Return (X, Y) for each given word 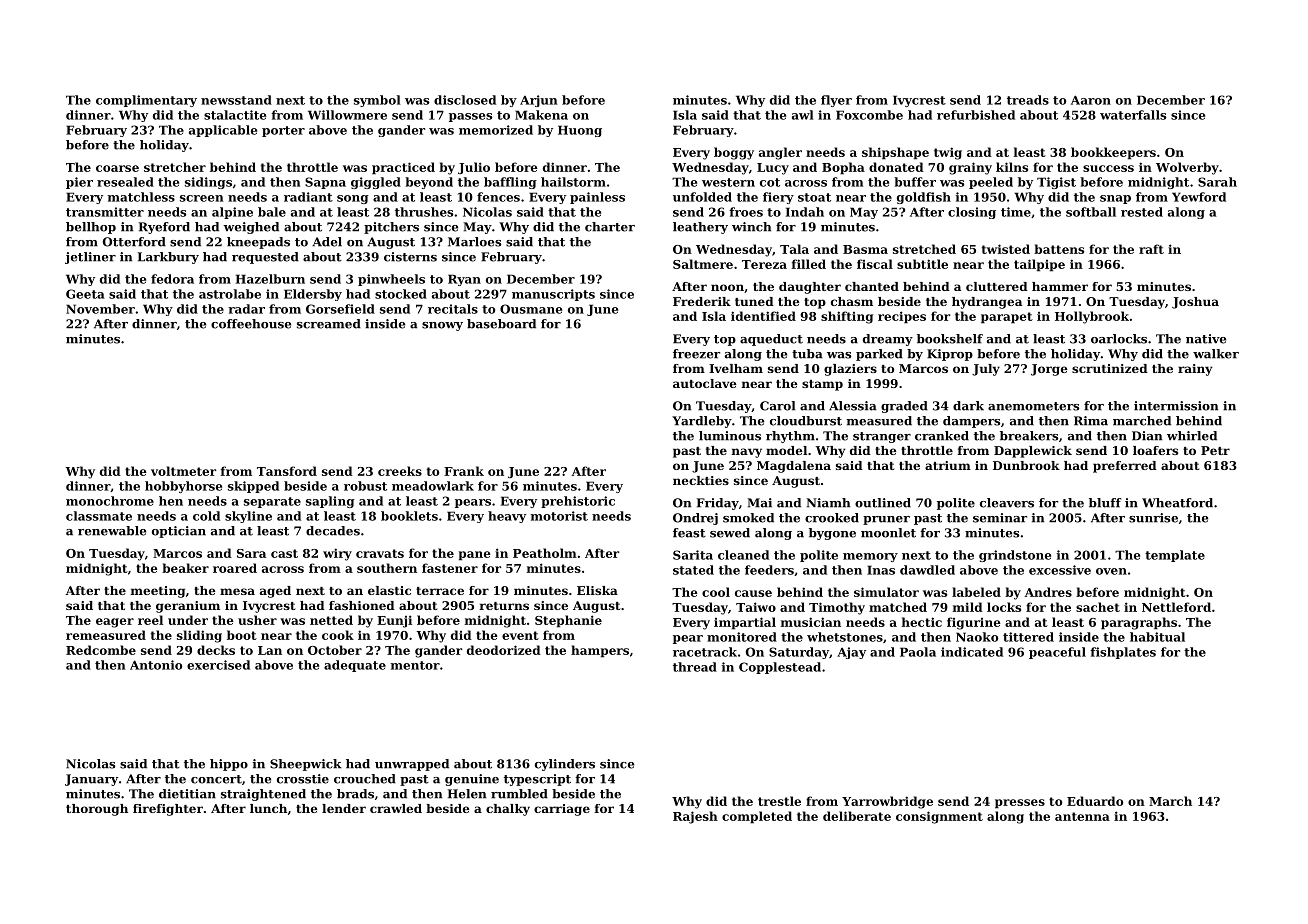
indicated (972, 652)
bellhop (91, 228)
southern (387, 568)
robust (365, 486)
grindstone (1015, 556)
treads (1028, 100)
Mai (759, 503)
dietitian (187, 794)
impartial (745, 623)
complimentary (146, 101)
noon (727, 287)
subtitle (922, 264)
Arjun (538, 101)
